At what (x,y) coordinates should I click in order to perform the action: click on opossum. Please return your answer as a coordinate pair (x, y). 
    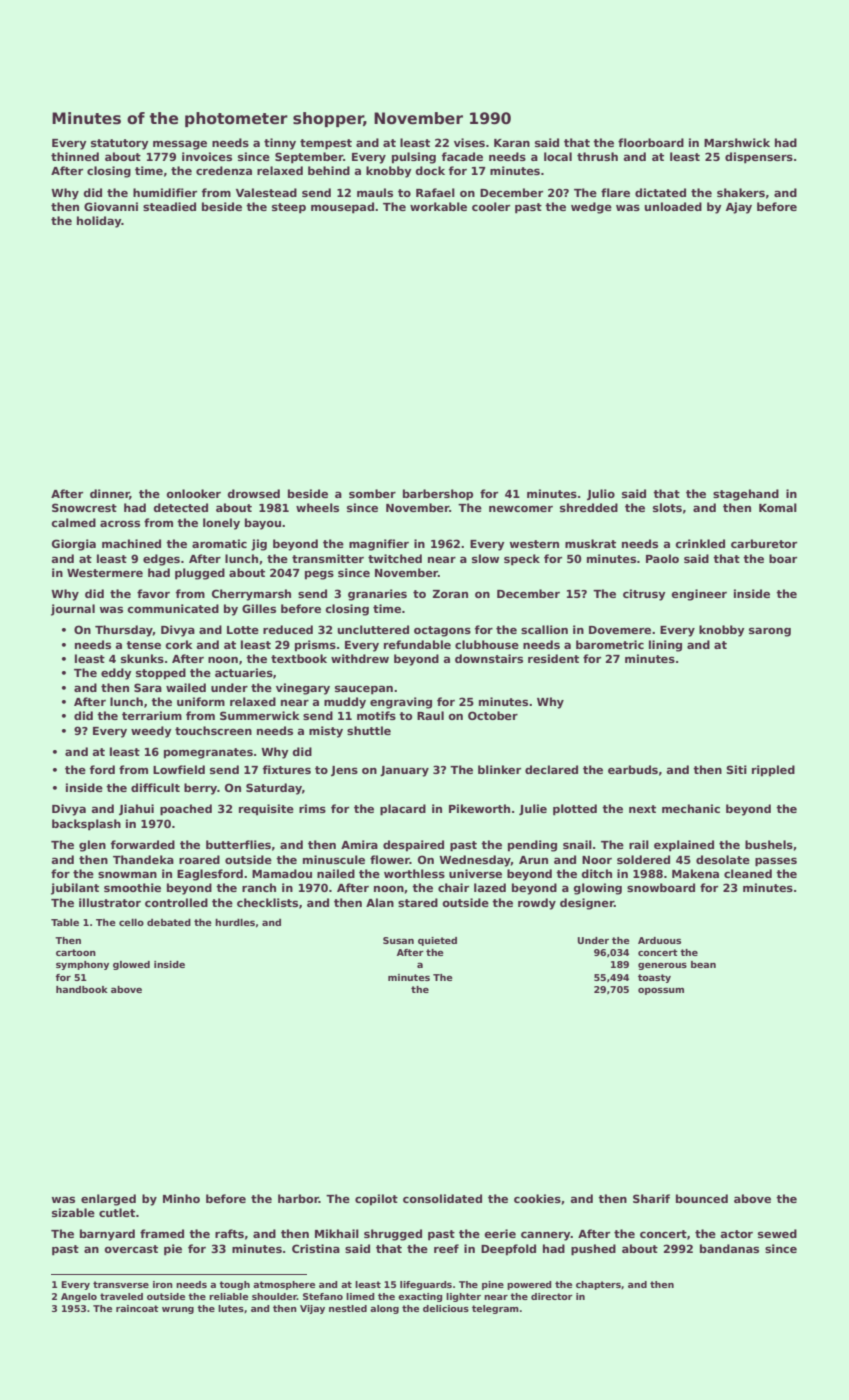
    Looking at the image, I should click on (661, 991).
